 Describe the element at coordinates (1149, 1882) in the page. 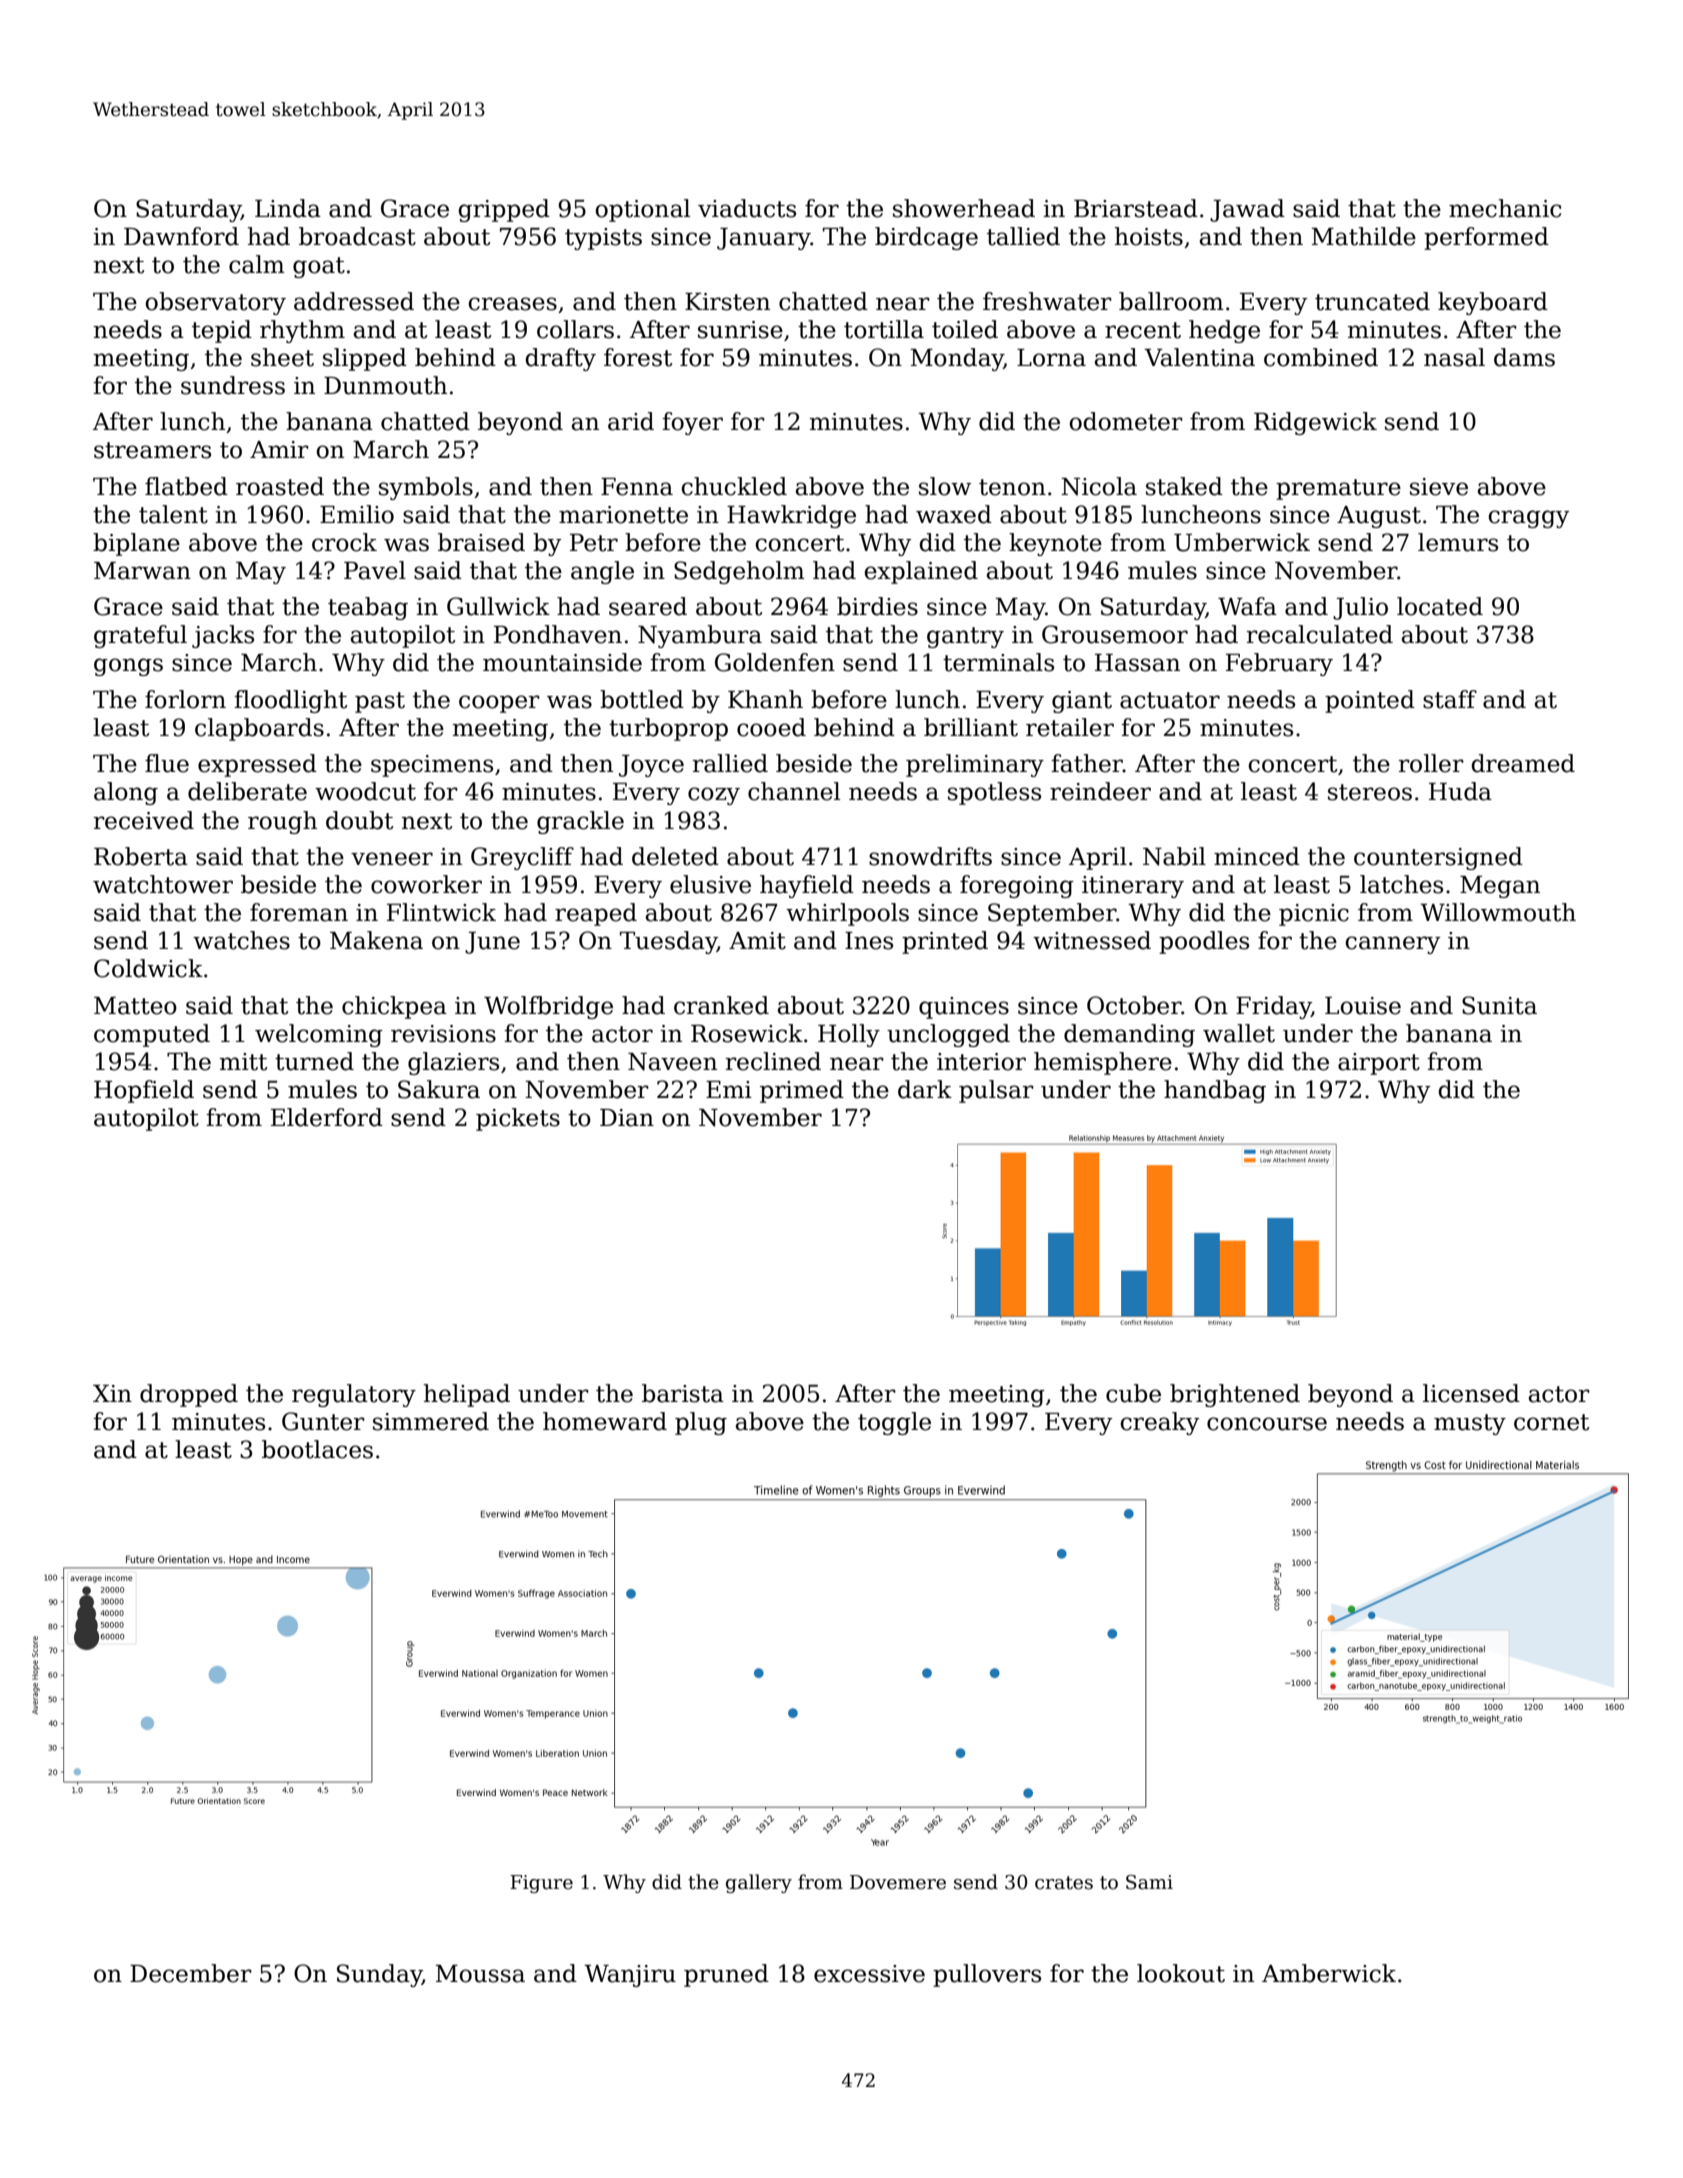

I see `Sami` at that location.
